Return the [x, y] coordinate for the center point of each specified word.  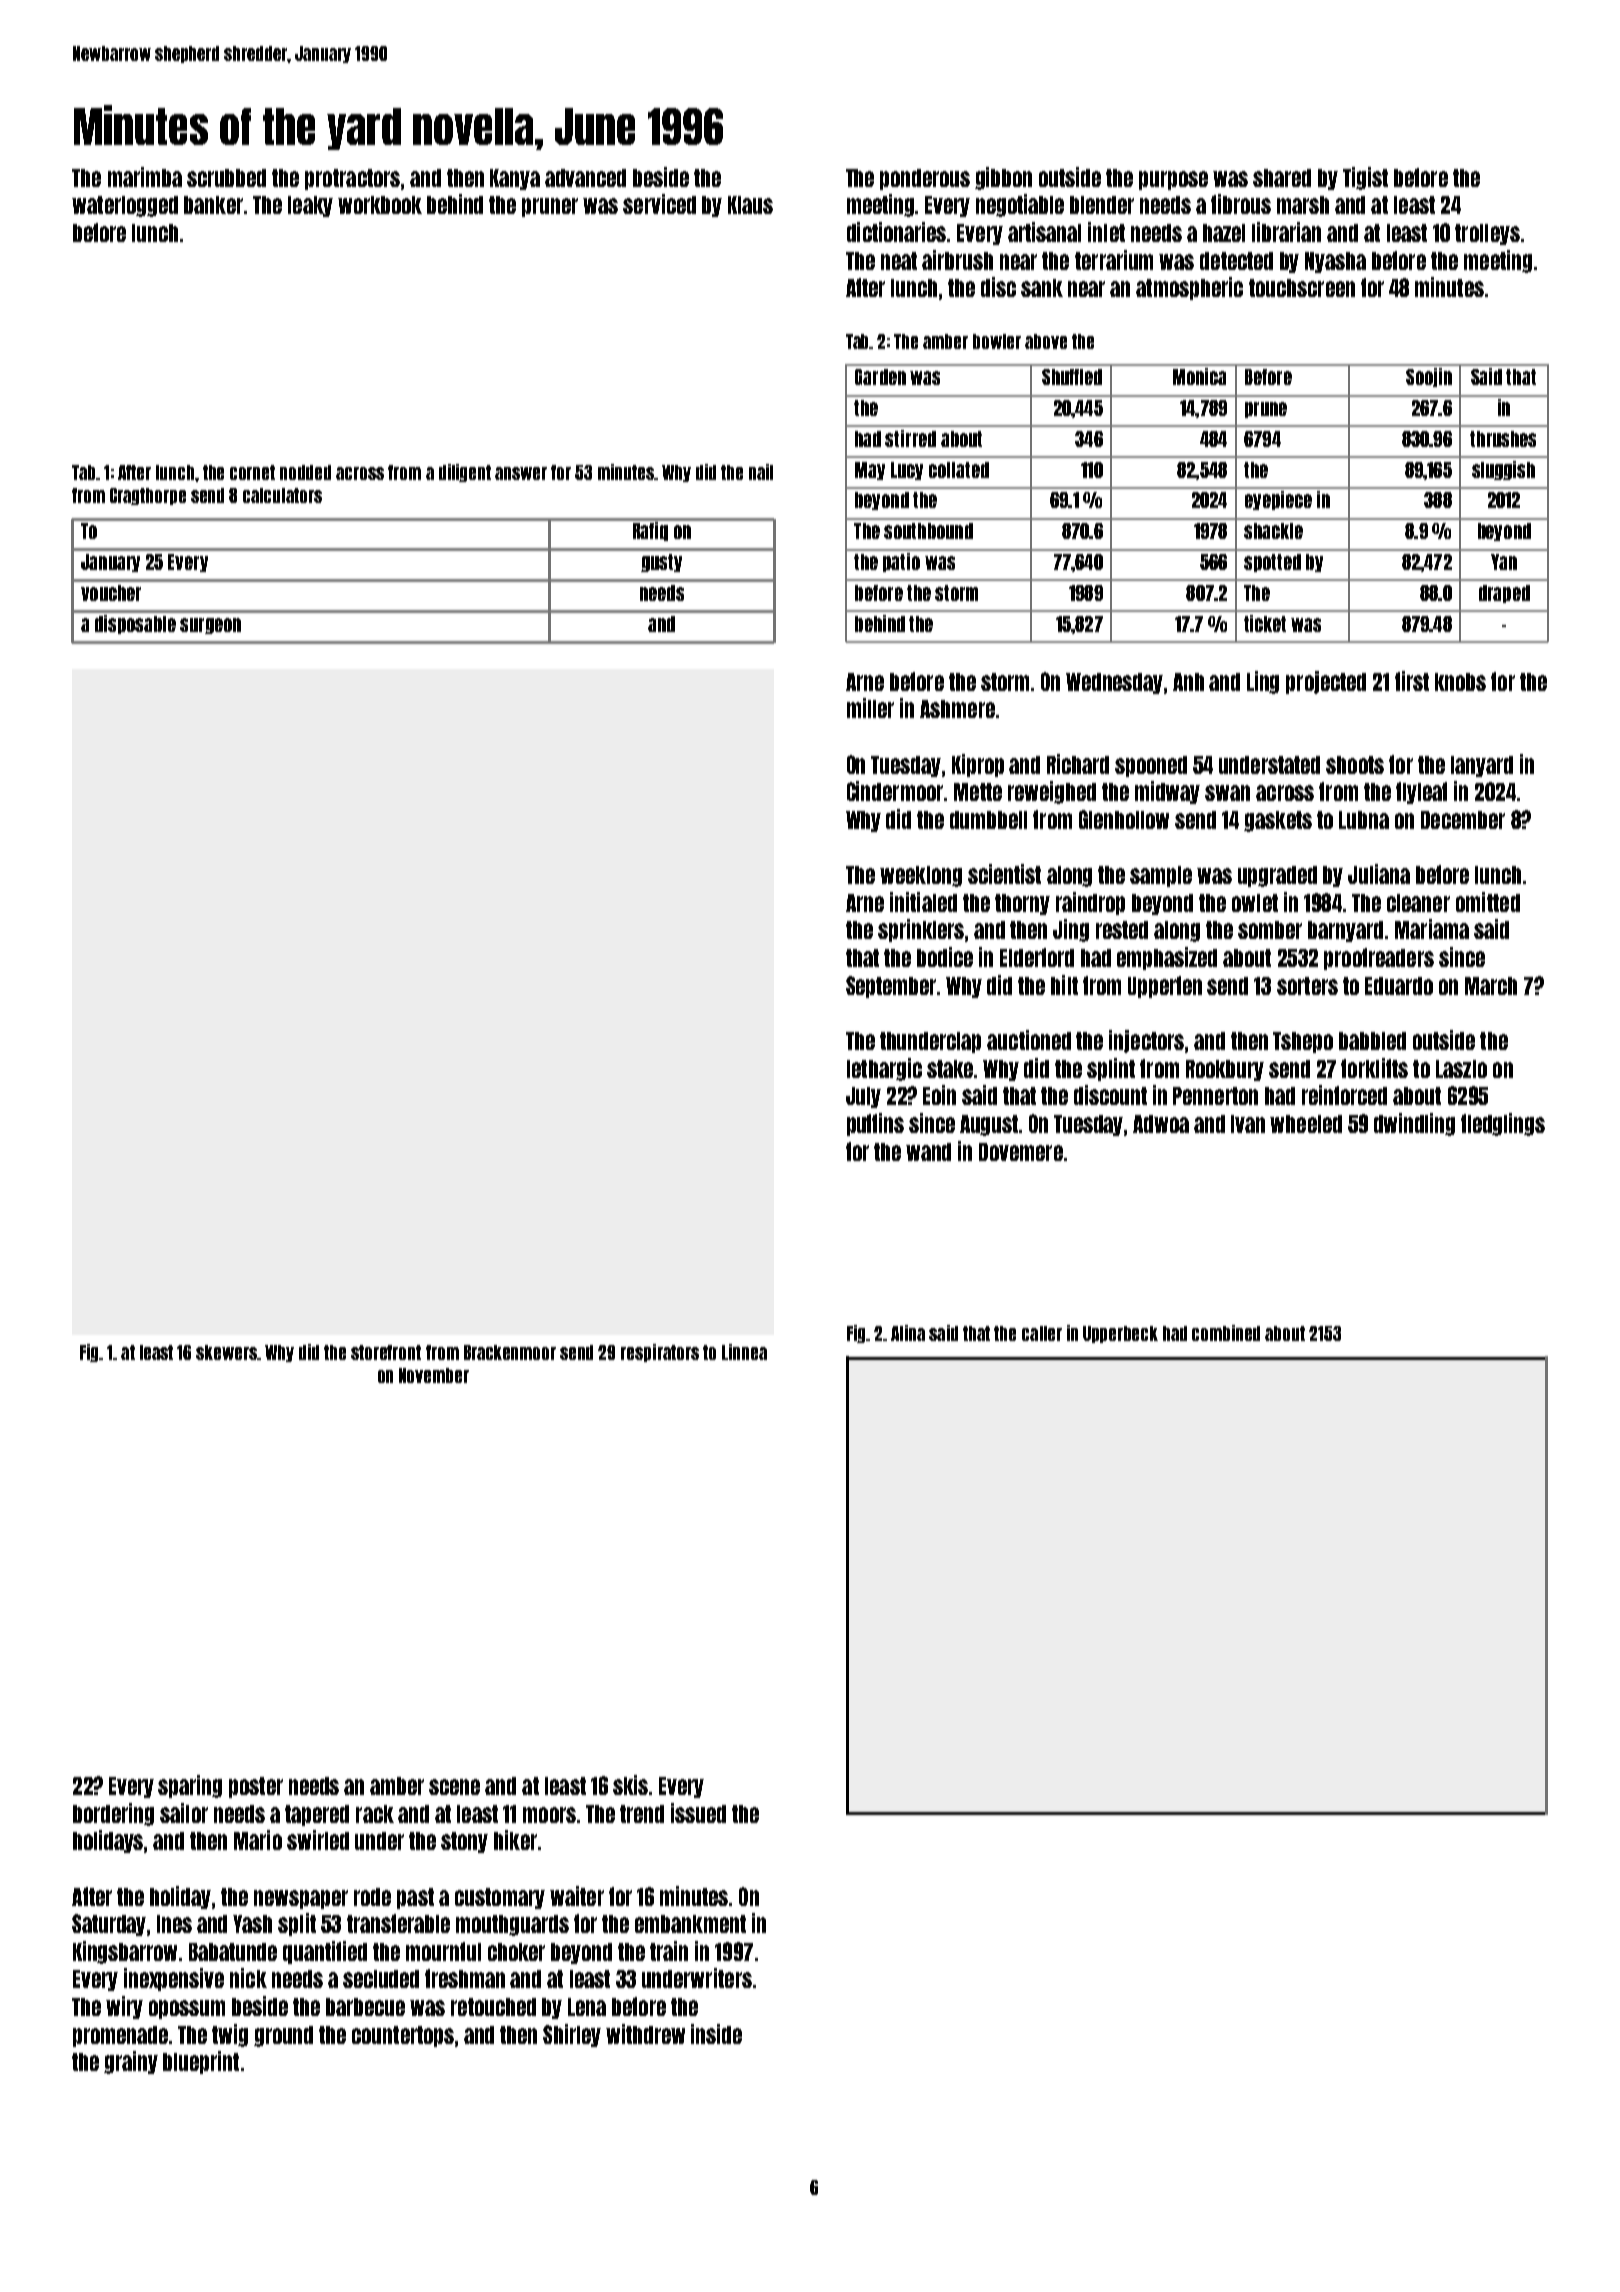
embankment [690, 1924]
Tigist [1365, 178]
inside [716, 2034]
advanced [585, 178]
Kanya [515, 179]
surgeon [210, 626]
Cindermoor [895, 791]
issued [698, 1813]
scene [454, 1787]
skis [630, 1785]
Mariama [1432, 929]
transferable [398, 1923]
